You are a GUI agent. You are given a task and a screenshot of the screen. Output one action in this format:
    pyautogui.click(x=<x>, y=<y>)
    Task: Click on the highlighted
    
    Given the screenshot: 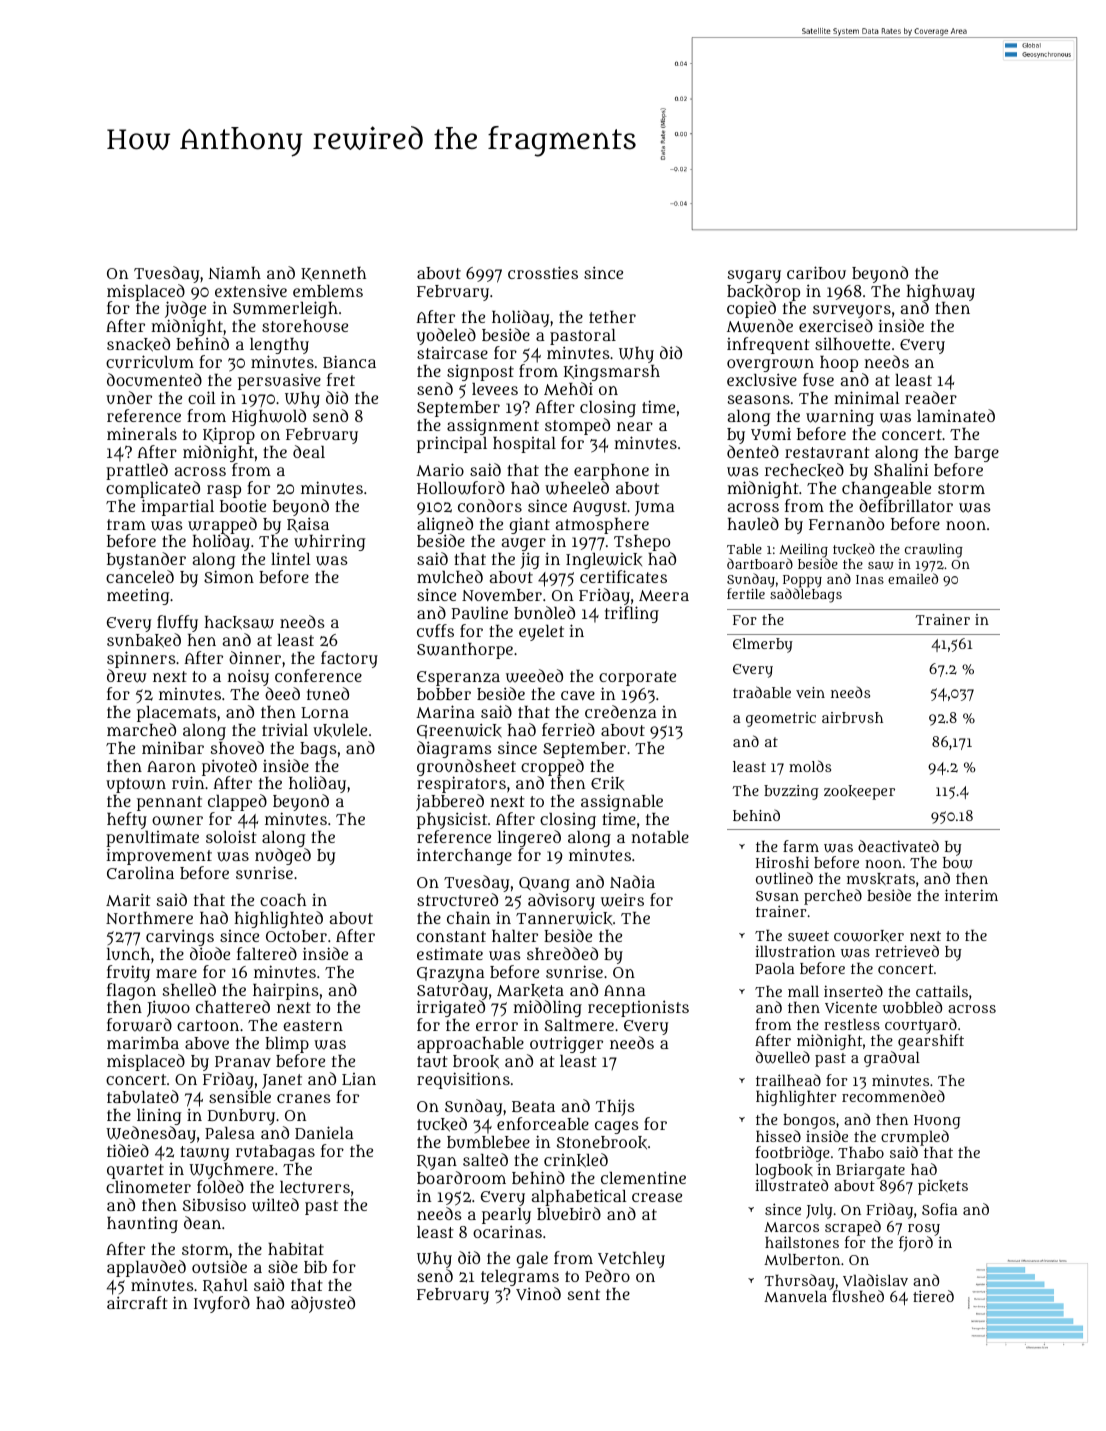 What is the action you would take?
    pyautogui.click(x=278, y=919)
